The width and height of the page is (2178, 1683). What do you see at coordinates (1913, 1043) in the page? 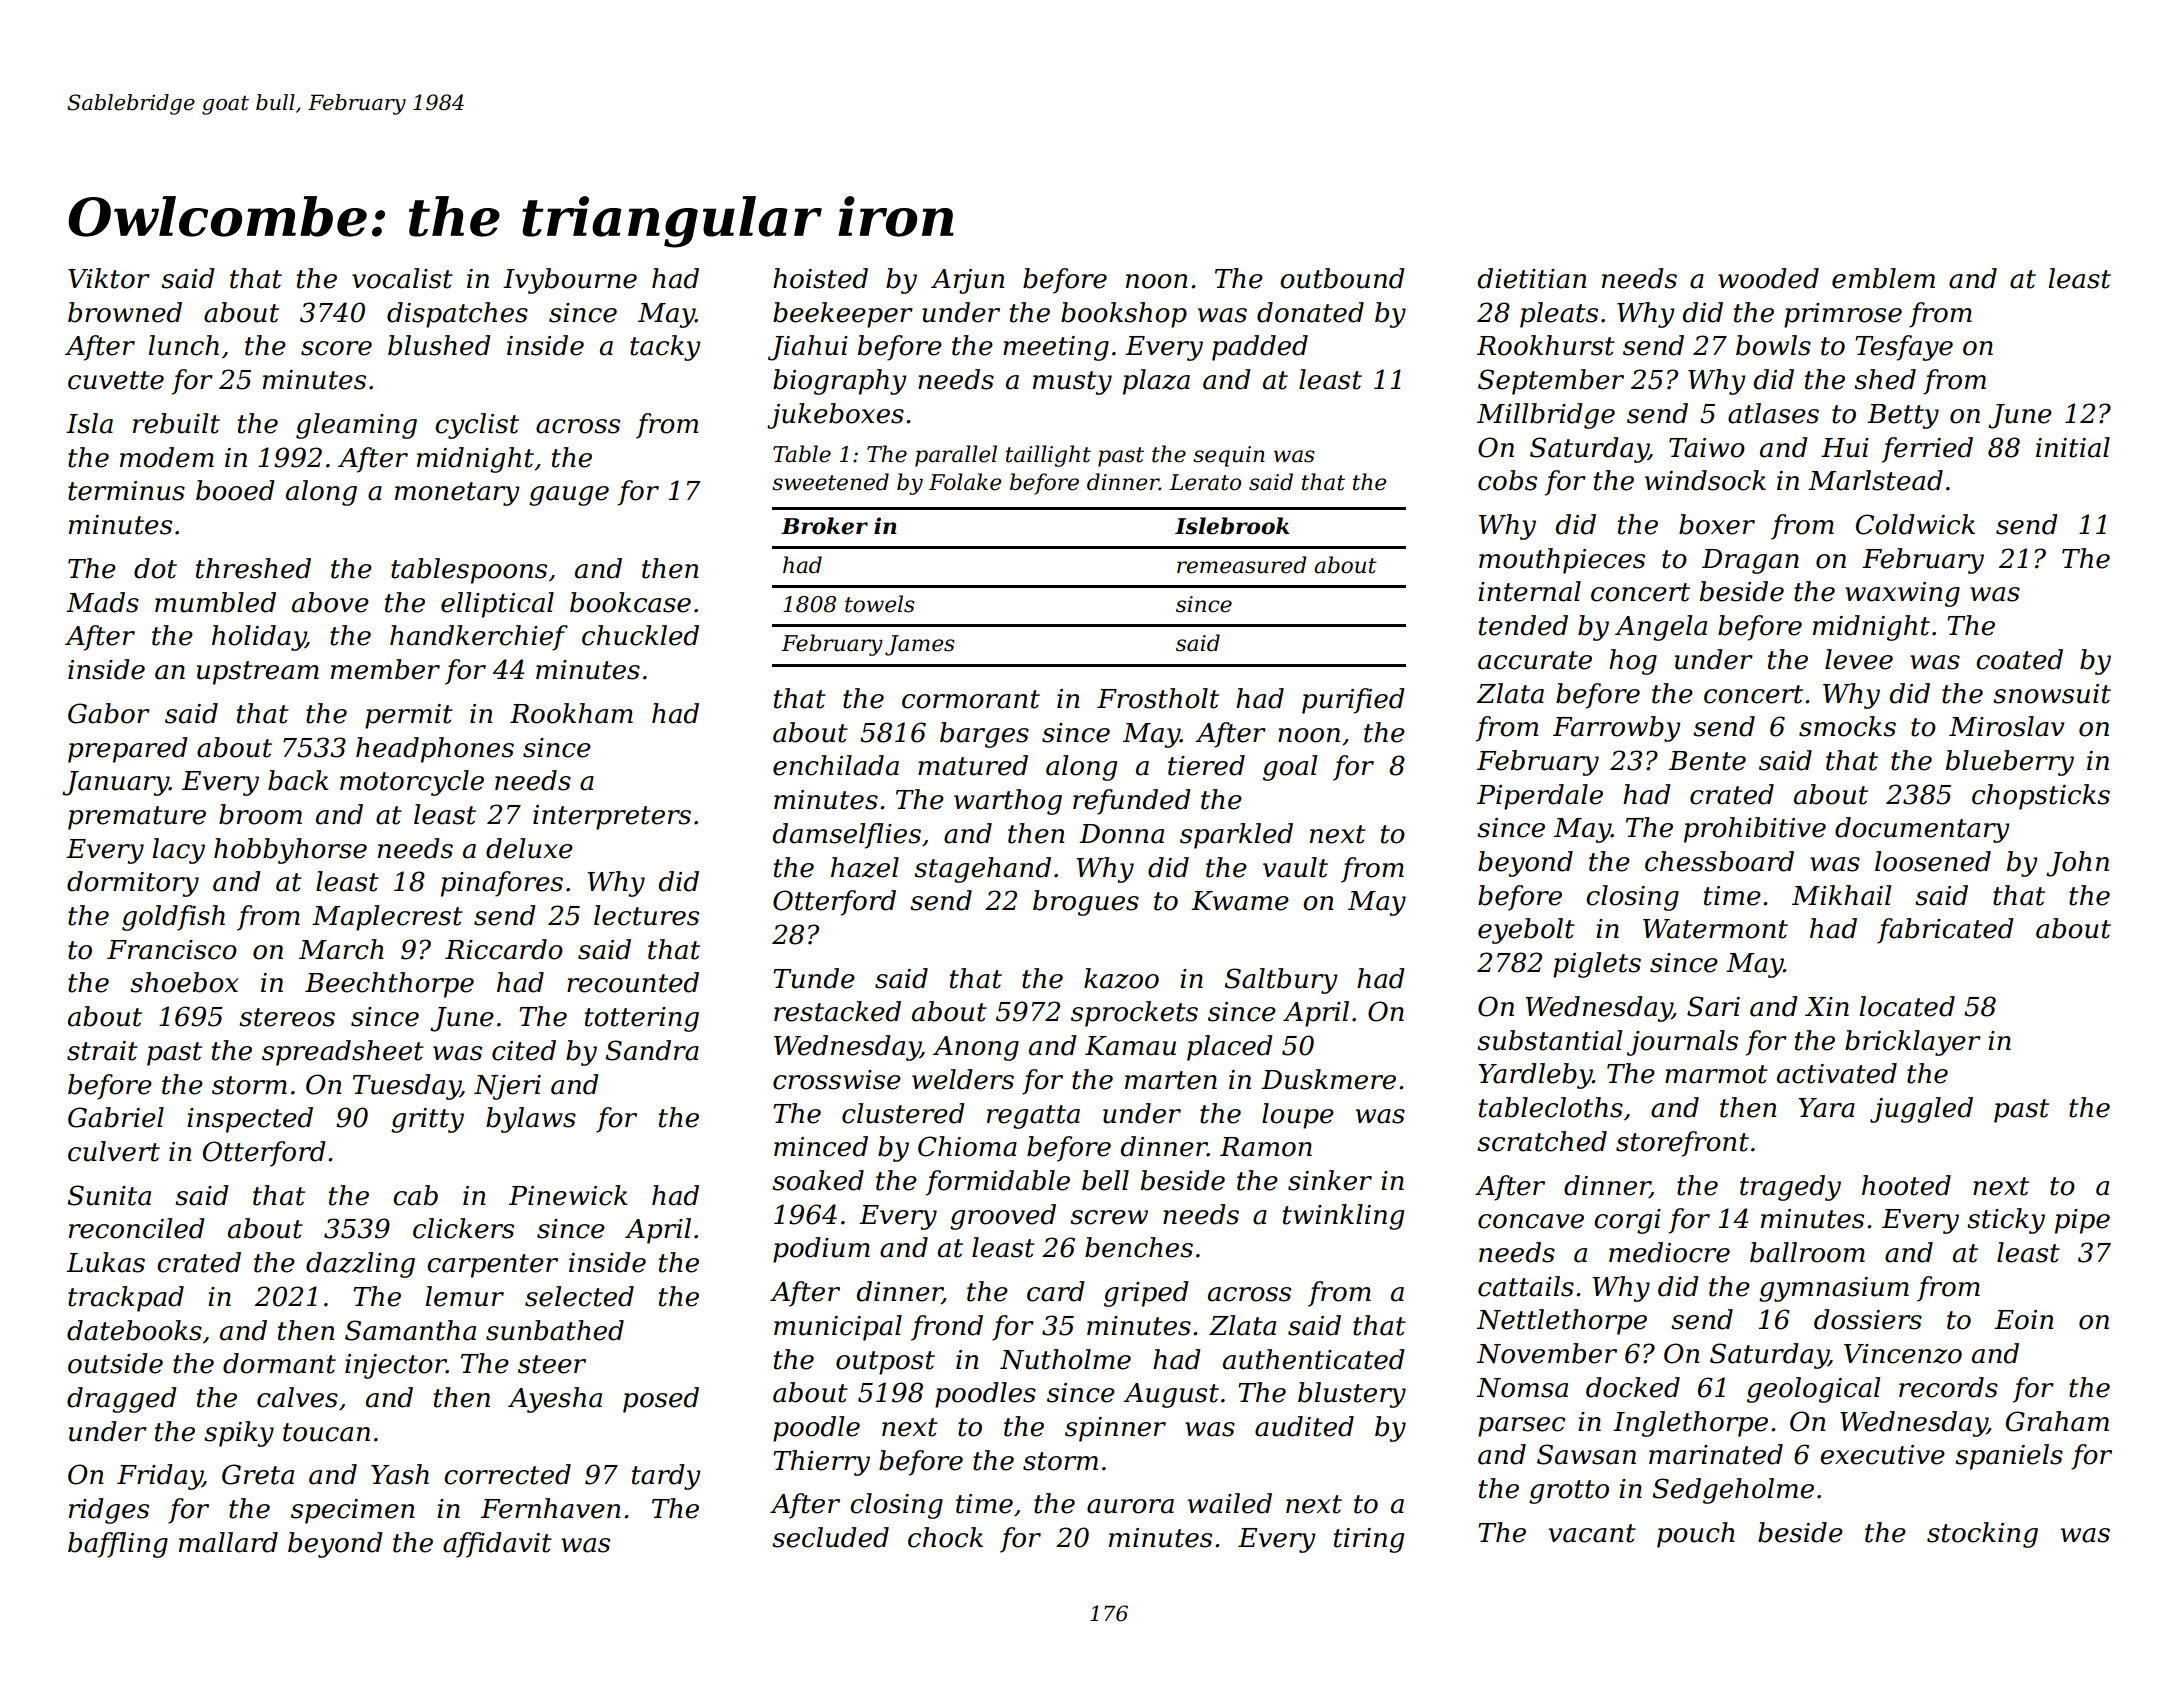
I see `bricklayer` at bounding box center [1913, 1043].
